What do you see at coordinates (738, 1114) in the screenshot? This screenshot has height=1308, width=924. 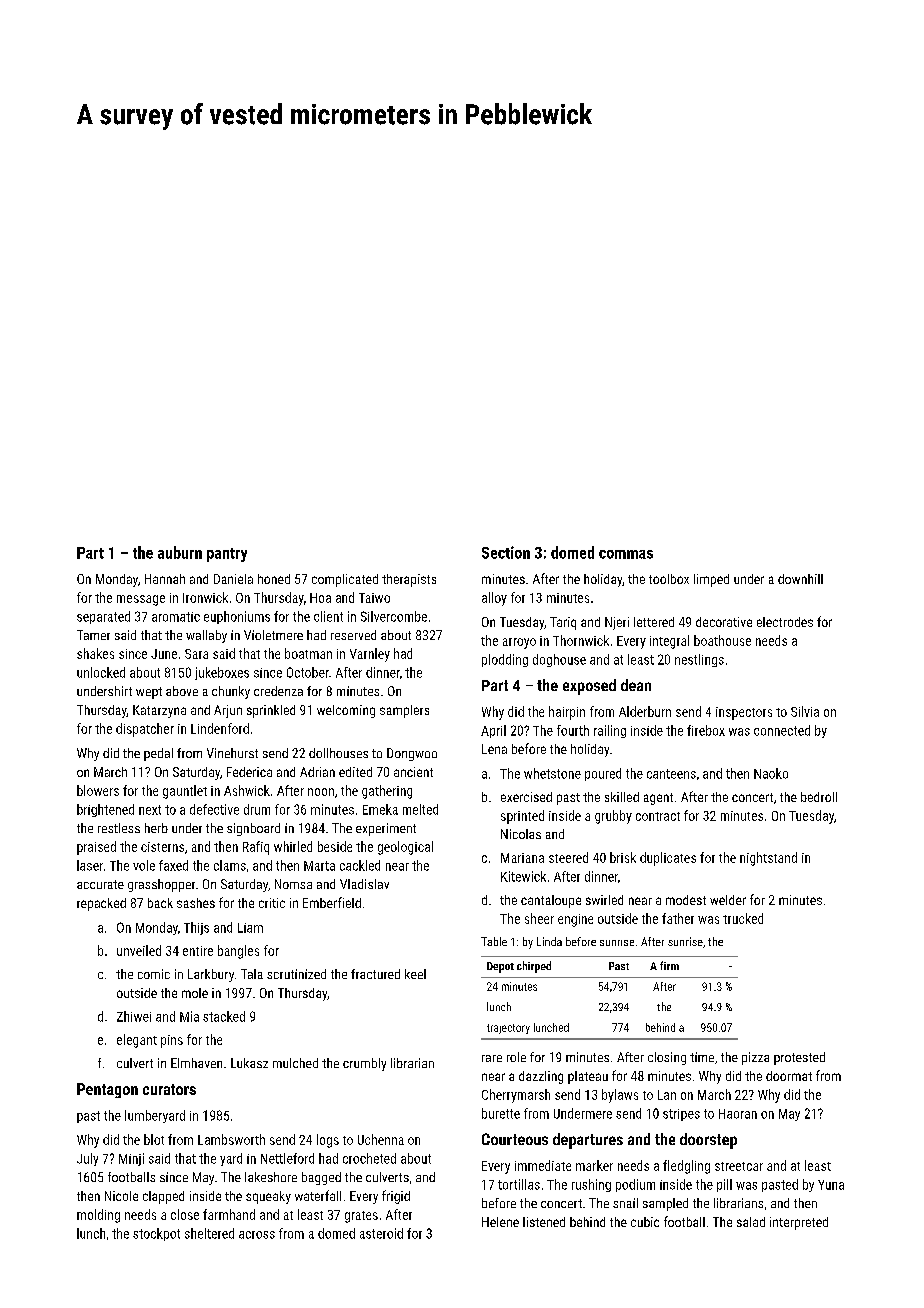 I see `Haoran` at bounding box center [738, 1114].
